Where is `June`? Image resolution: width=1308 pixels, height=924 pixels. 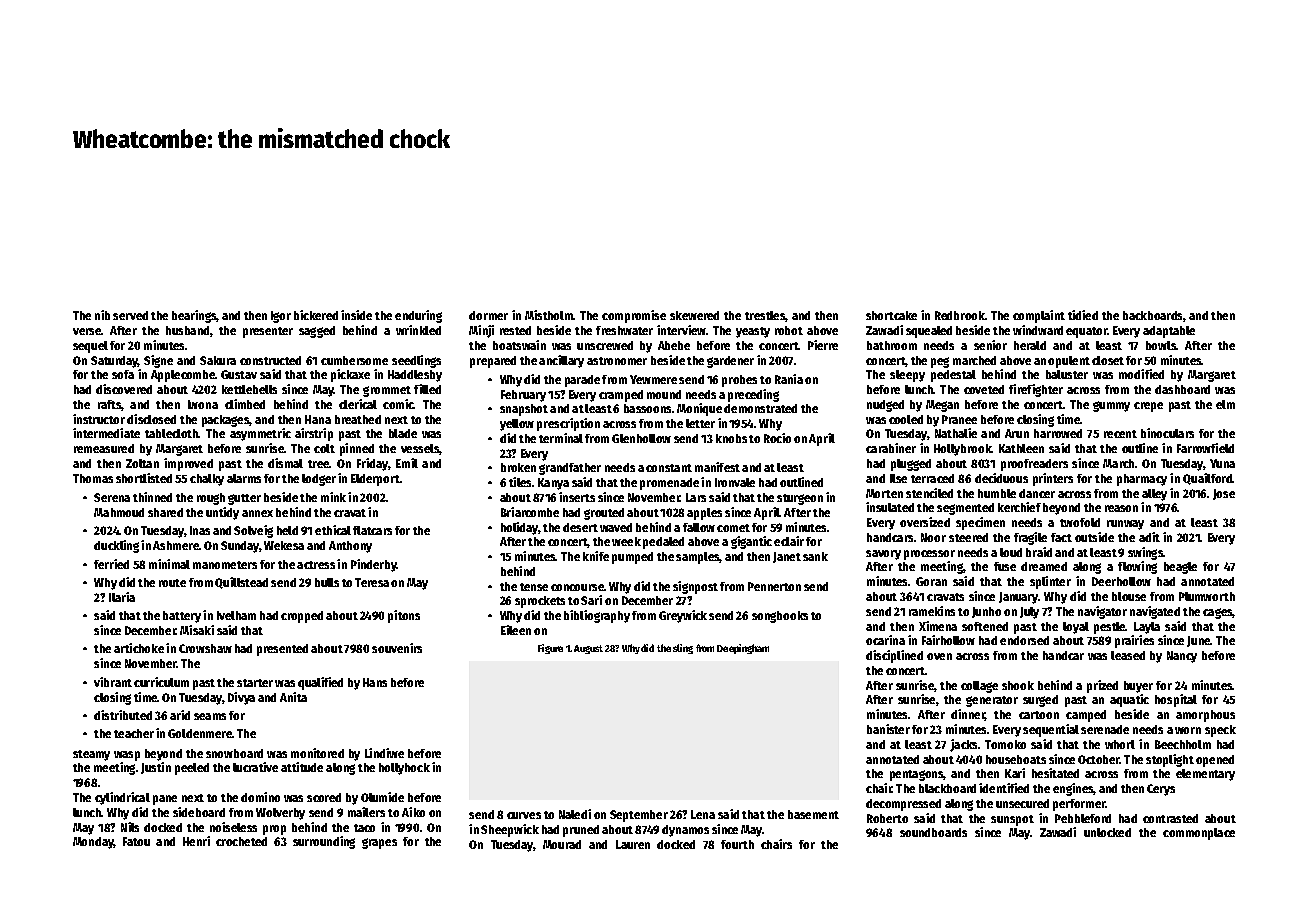
June is located at coordinates (1198, 641).
